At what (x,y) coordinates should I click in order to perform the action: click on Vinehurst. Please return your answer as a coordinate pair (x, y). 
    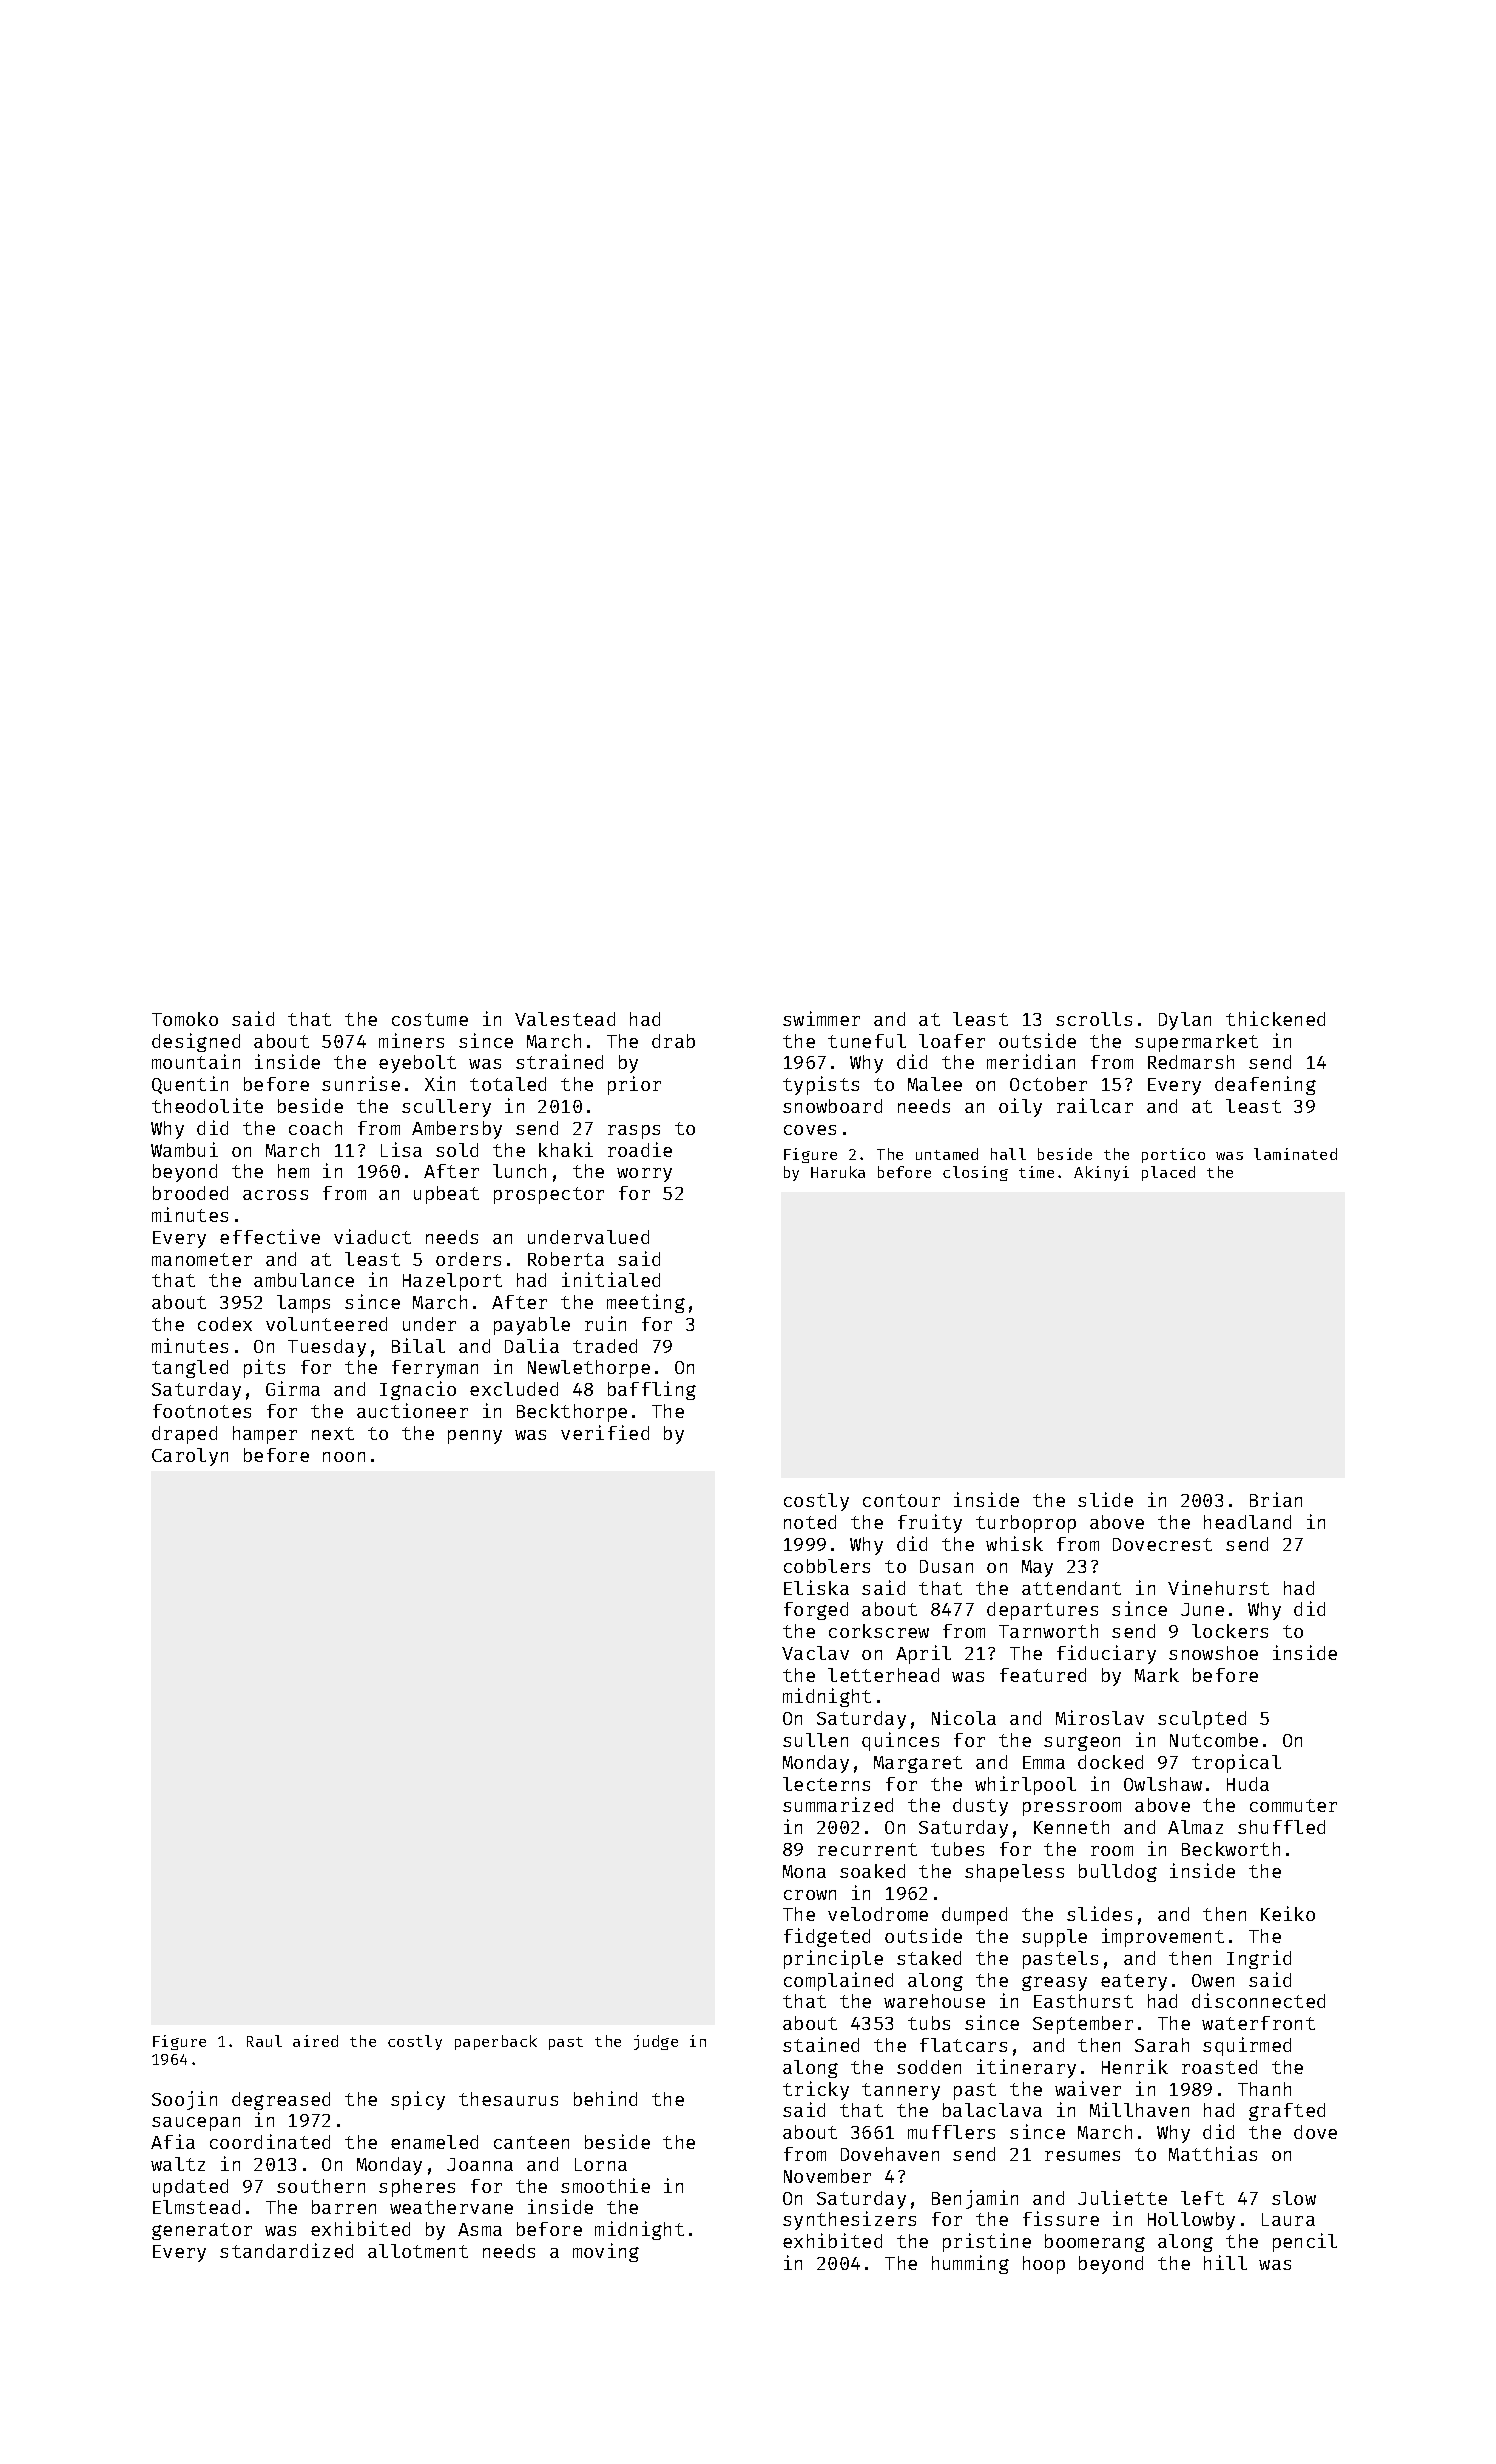
    Looking at the image, I should click on (1218, 1587).
